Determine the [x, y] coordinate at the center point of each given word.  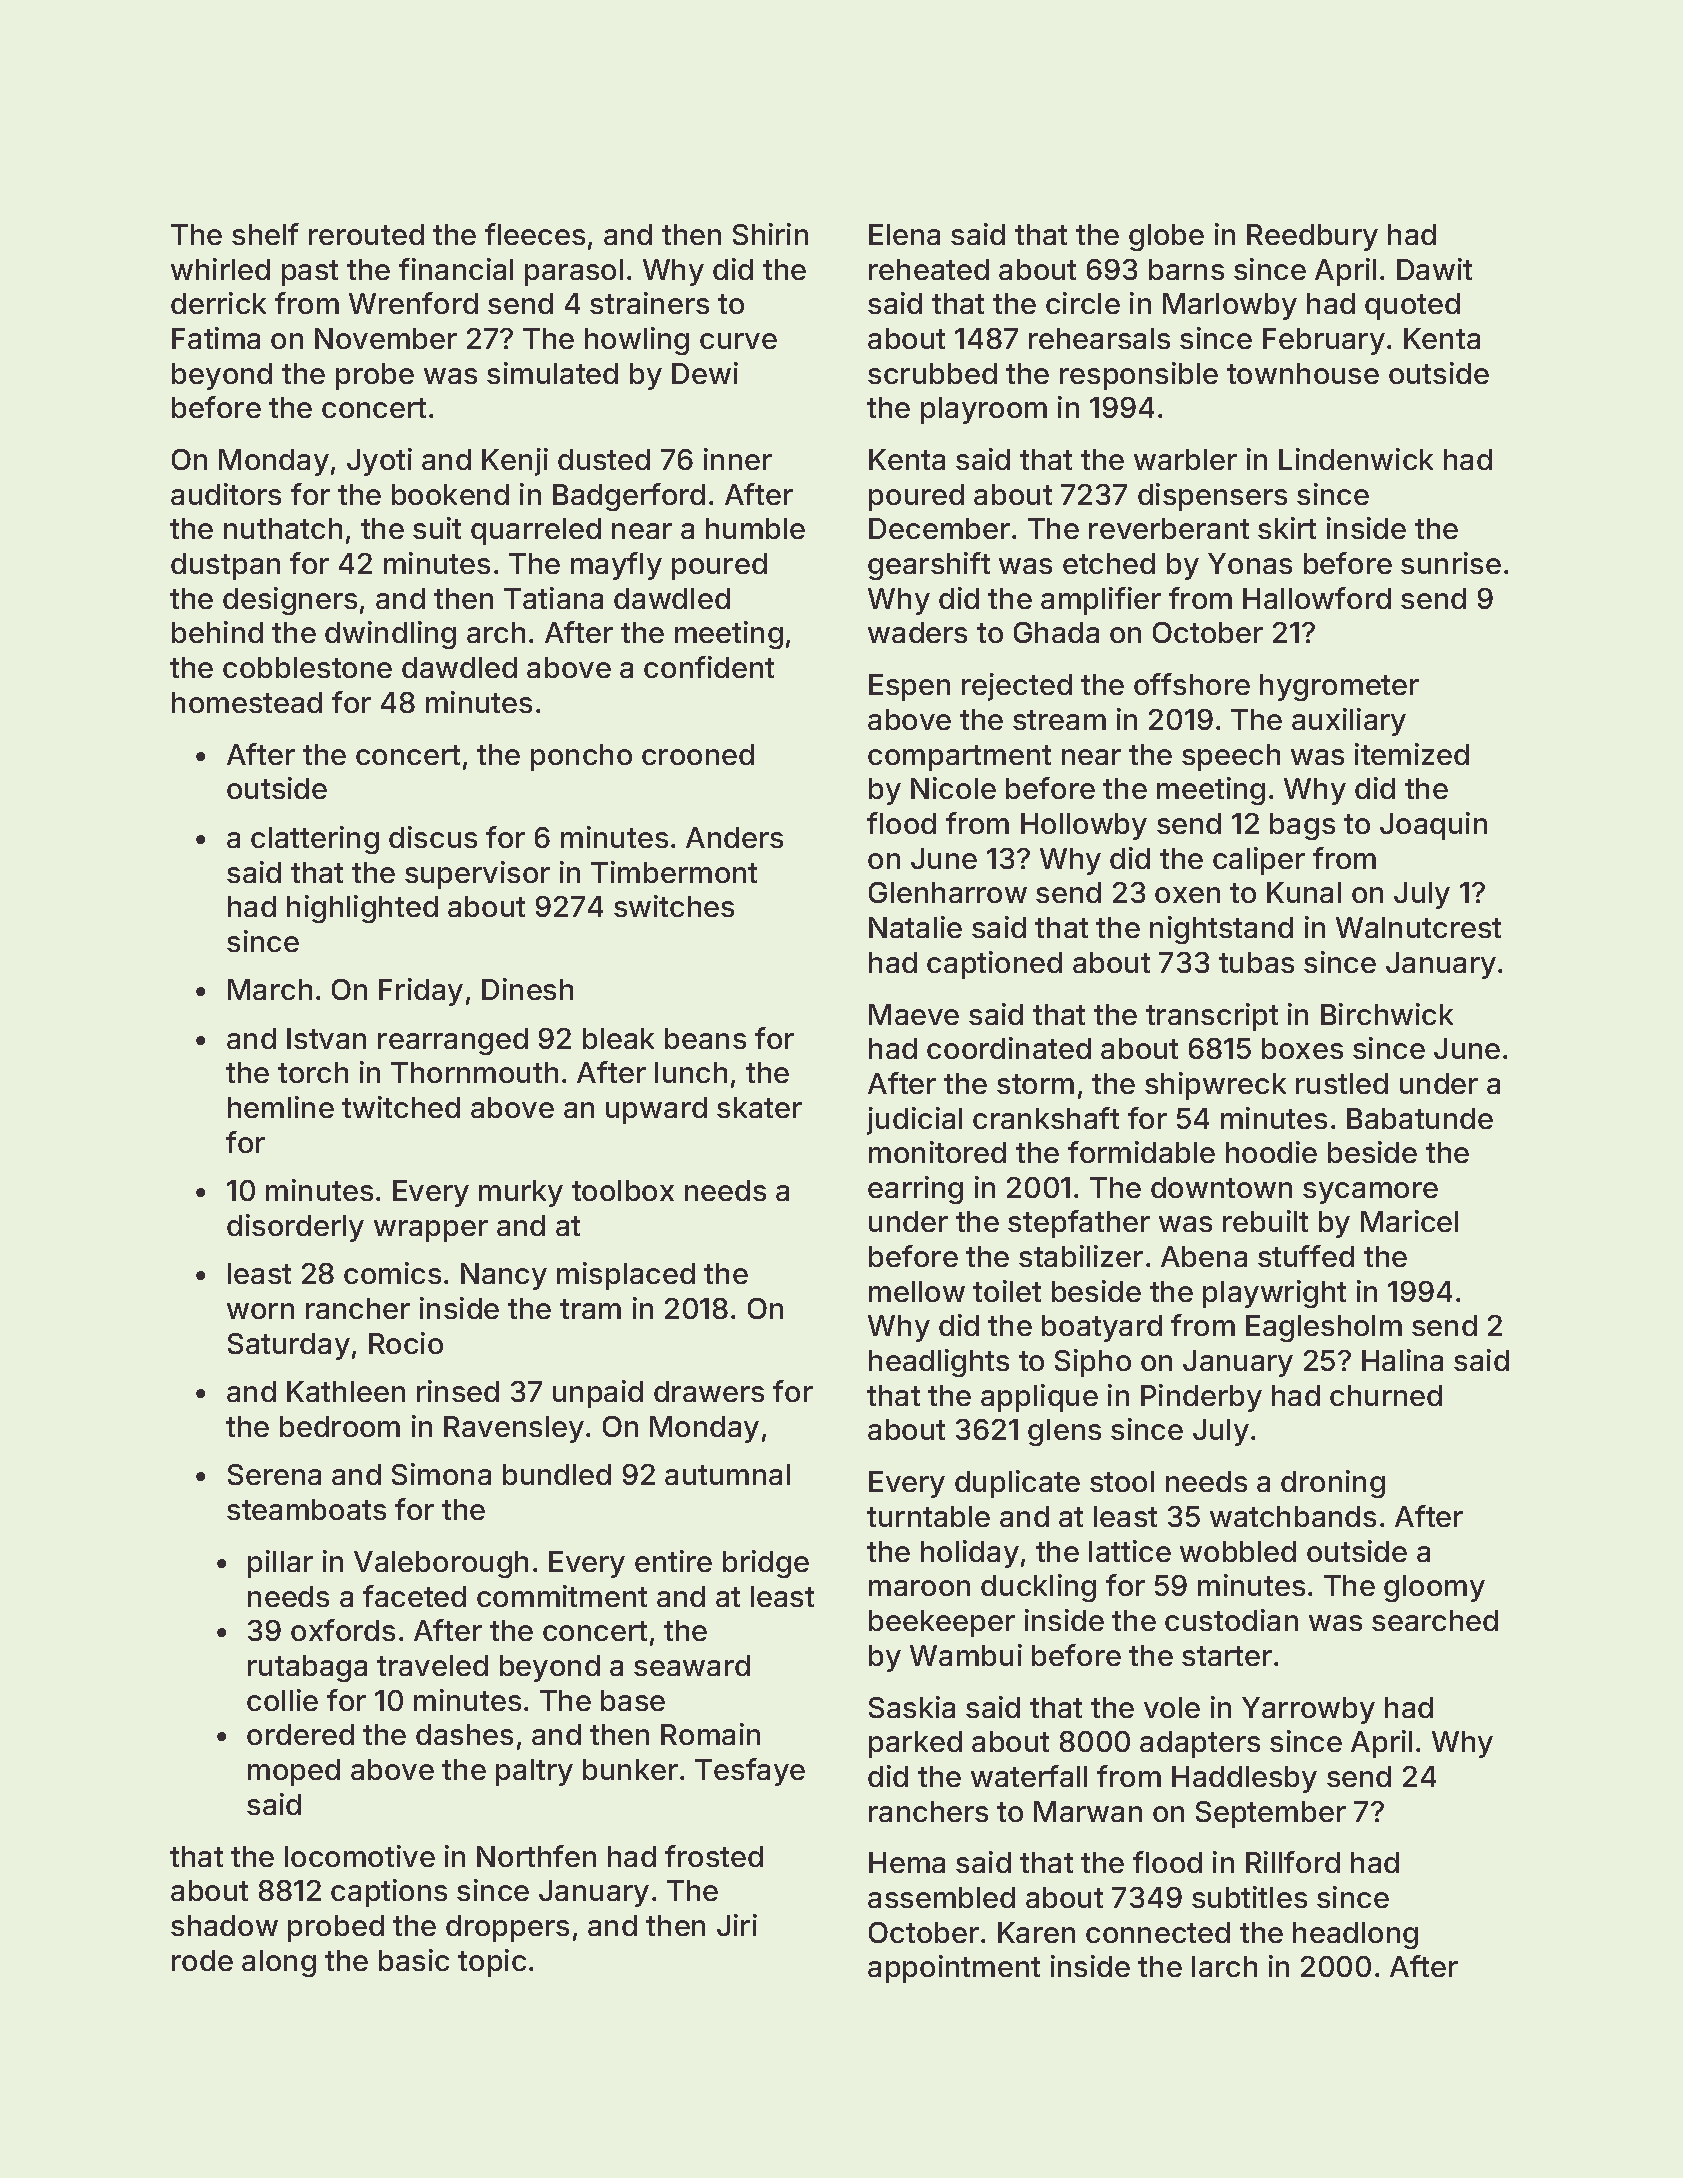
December [939, 528]
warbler [1185, 459]
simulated [552, 373]
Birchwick [1387, 1014]
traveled [432, 1665]
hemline [281, 1107]
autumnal [727, 1474]
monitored [937, 1152]
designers [290, 601]
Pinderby [1201, 1398]
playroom [984, 410]
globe [1166, 237]
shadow [224, 1925]
